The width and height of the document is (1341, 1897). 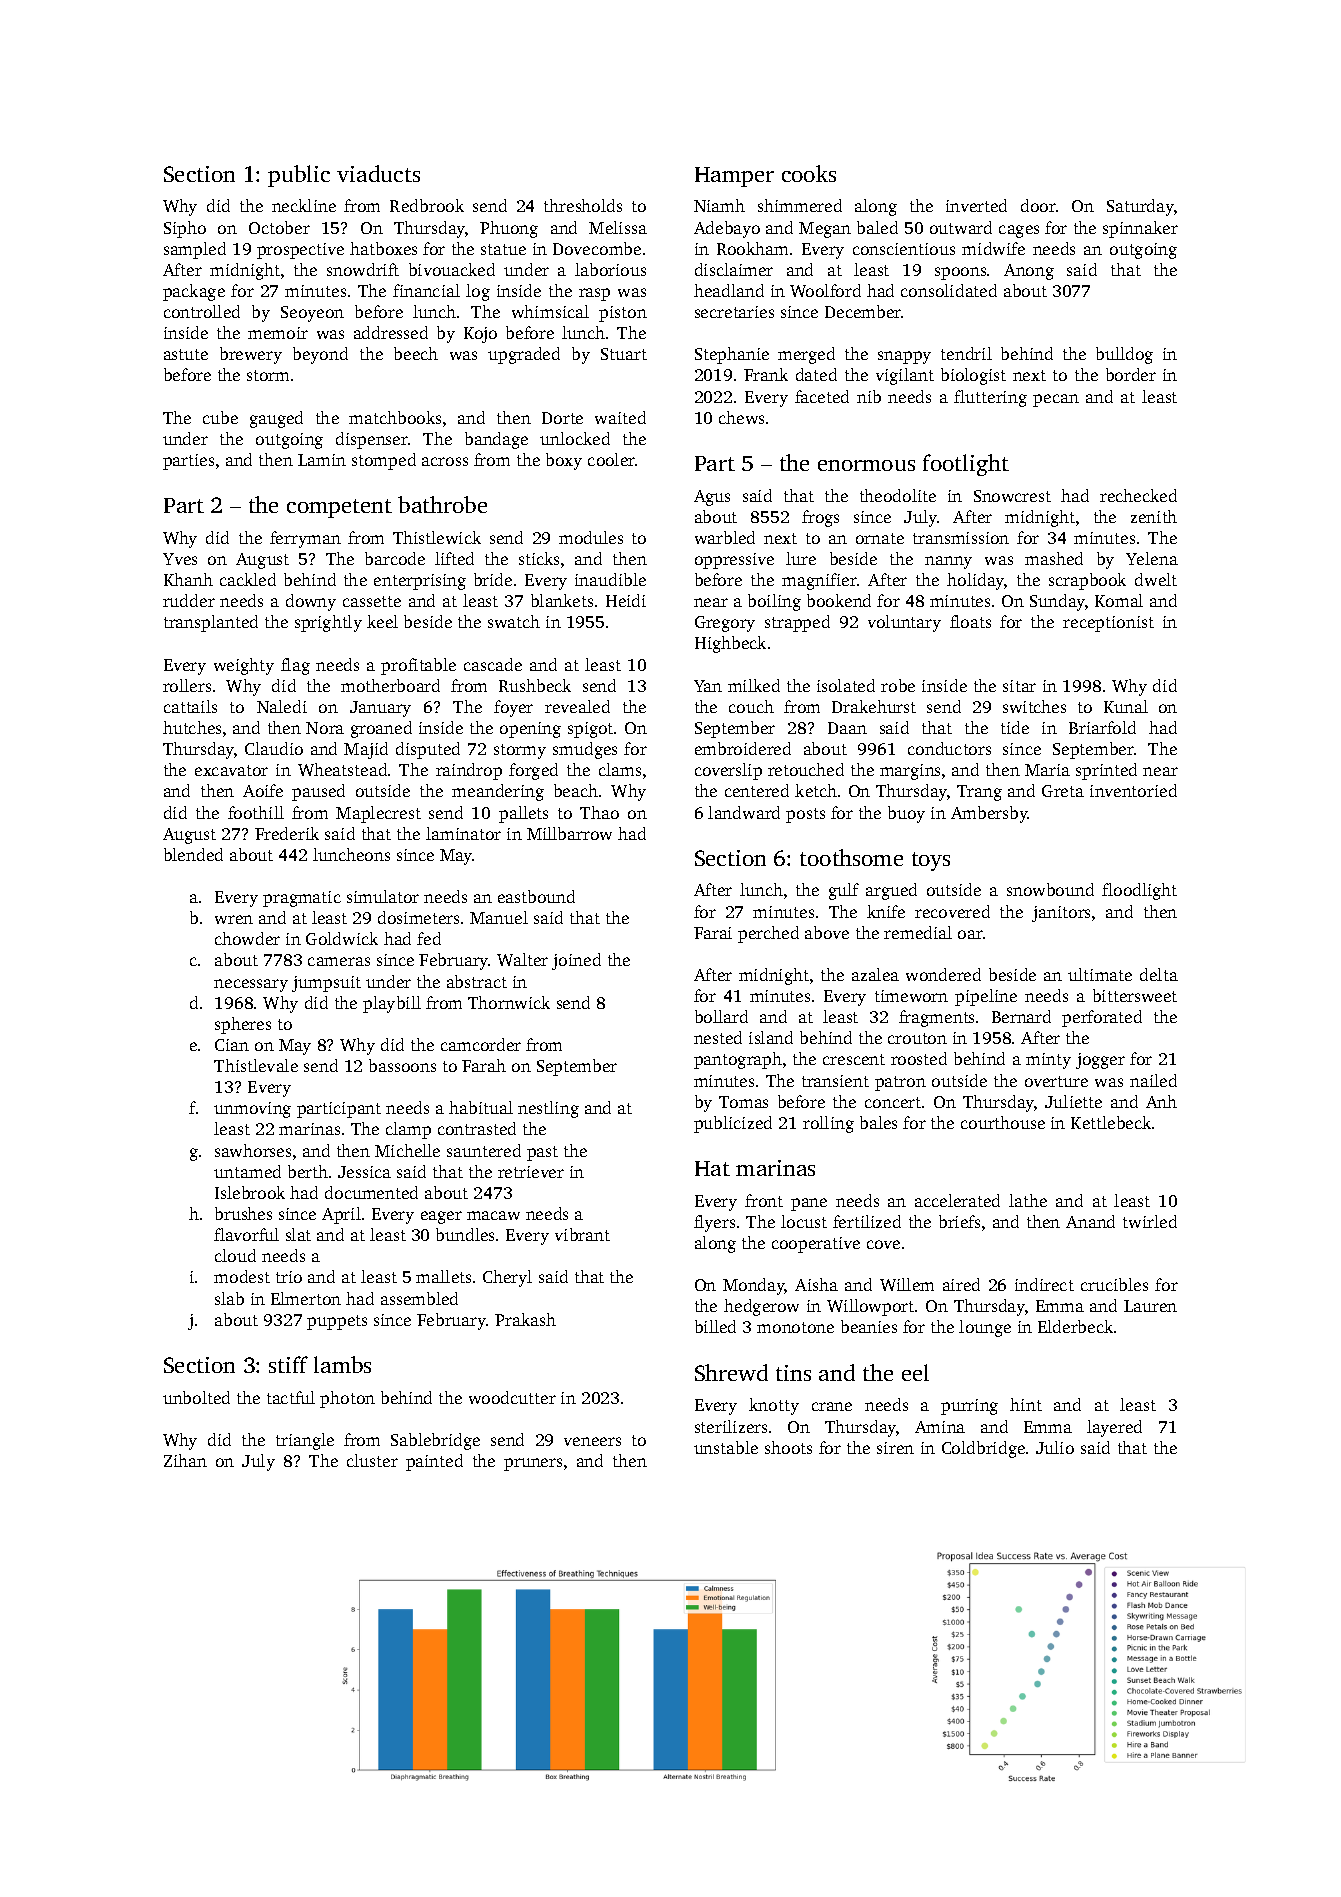 I want to click on cooks, so click(x=809, y=173).
